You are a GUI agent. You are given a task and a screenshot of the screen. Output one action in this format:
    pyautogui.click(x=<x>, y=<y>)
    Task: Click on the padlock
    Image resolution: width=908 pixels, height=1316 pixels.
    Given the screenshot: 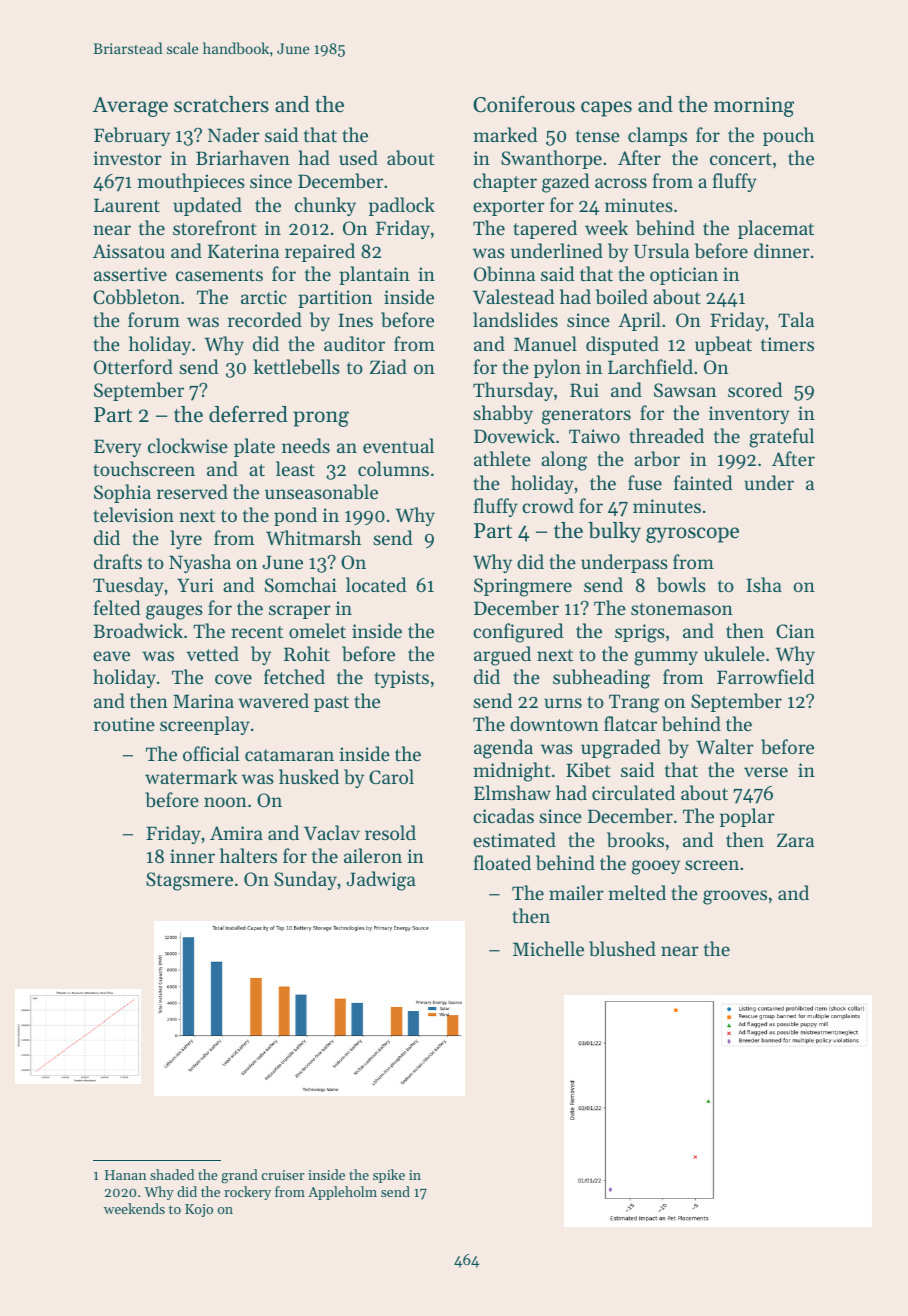 What is the action you would take?
    pyautogui.click(x=402, y=206)
